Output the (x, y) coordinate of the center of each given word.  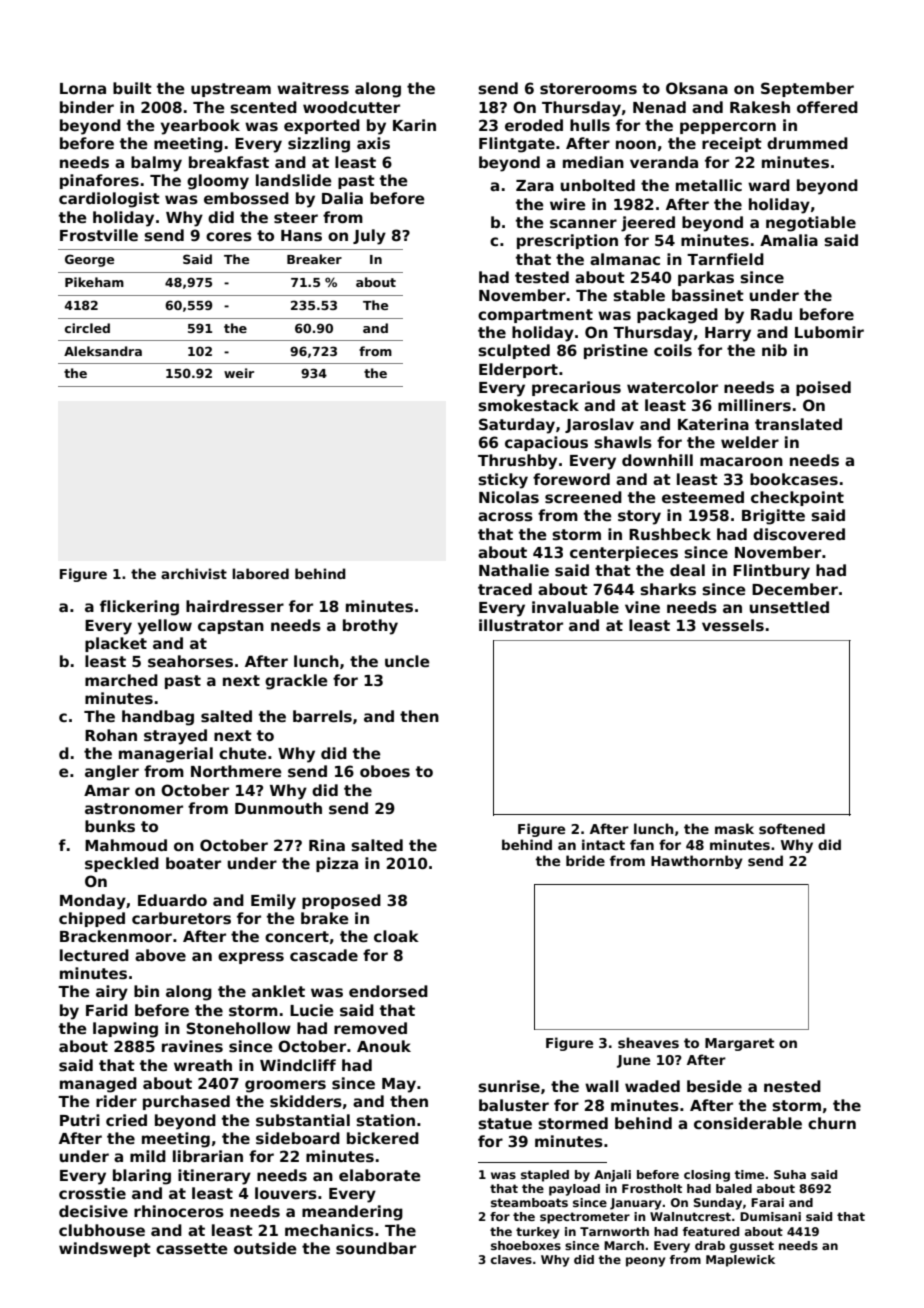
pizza (337, 864)
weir (239, 373)
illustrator (521, 625)
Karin (414, 125)
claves (511, 1259)
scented (263, 107)
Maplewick (740, 1261)
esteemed (703, 497)
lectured (94, 955)
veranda (664, 162)
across (505, 517)
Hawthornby (697, 862)
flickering (139, 608)
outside (265, 1248)
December (795, 589)
